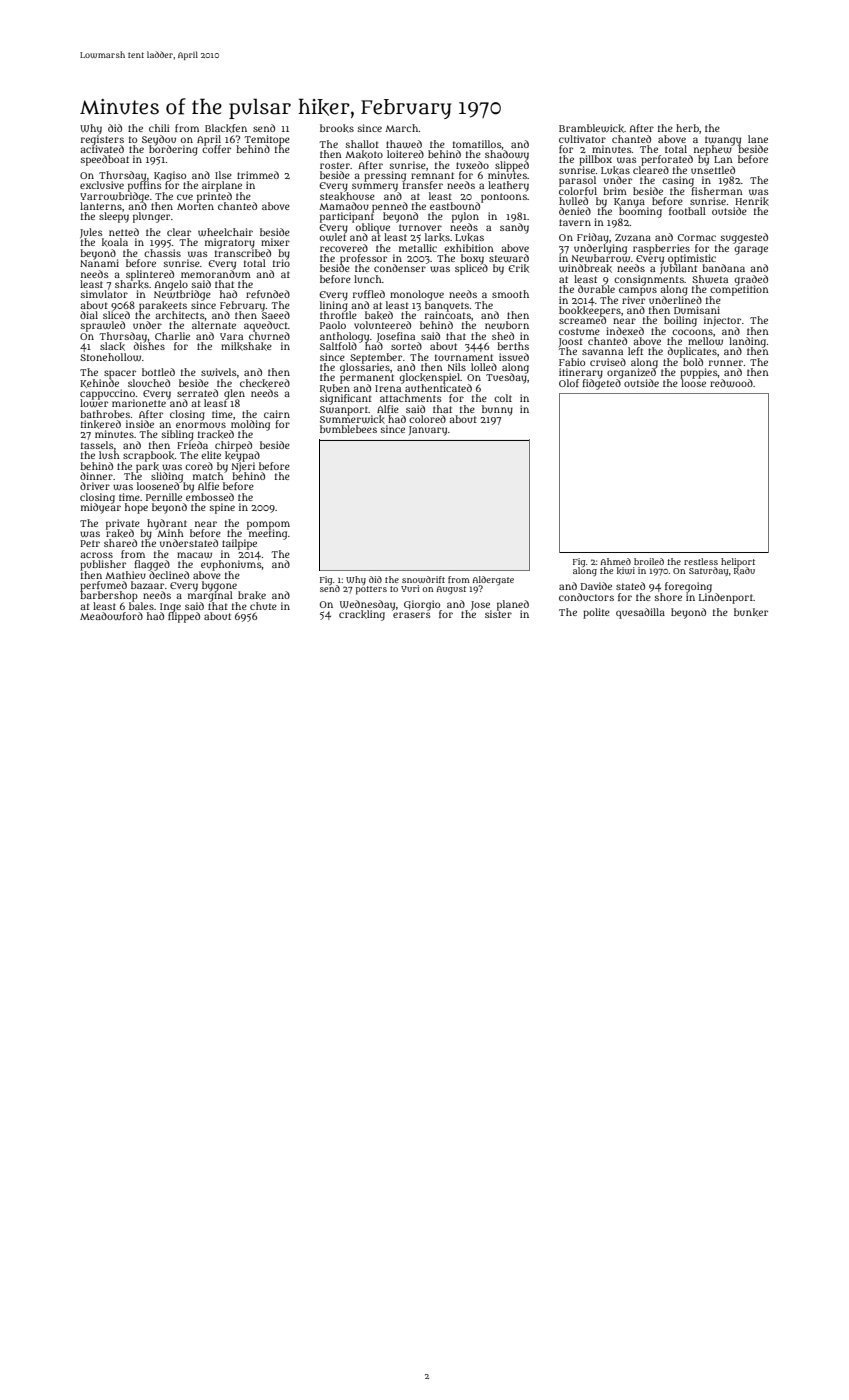  Describe the element at coordinates (717, 191) in the screenshot. I see `fisherman` at that location.
